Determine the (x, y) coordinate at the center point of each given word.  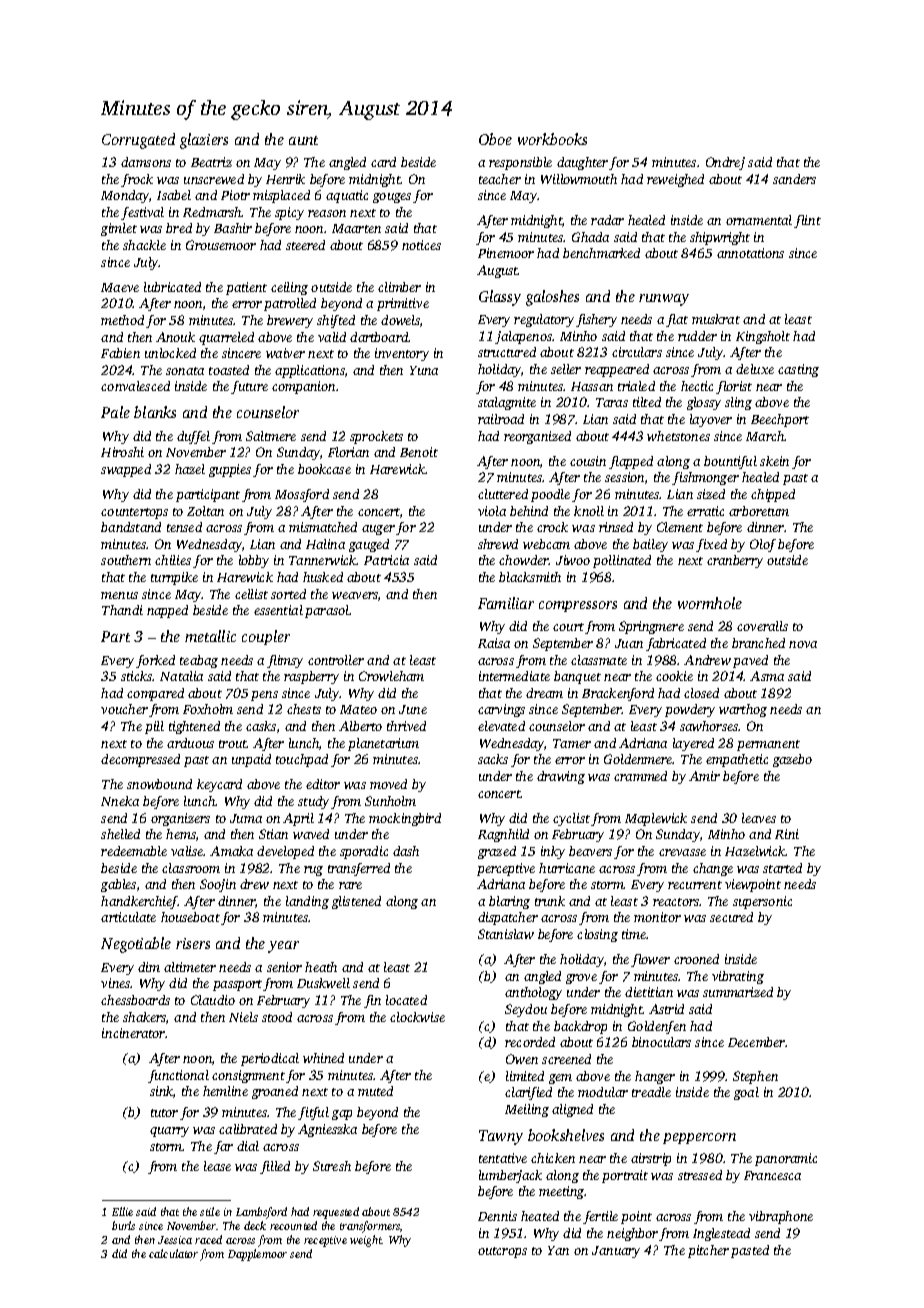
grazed (497, 852)
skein (774, 461)
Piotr (235, 195)
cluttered (503, 494)
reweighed (675, 180)
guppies (230, 470)
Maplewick (656, 819)
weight (366, 1241)
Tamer (572, 743)
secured (731, 917)
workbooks (552, 139)
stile (210, 1211)
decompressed (140, 760)
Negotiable (136, 945)
